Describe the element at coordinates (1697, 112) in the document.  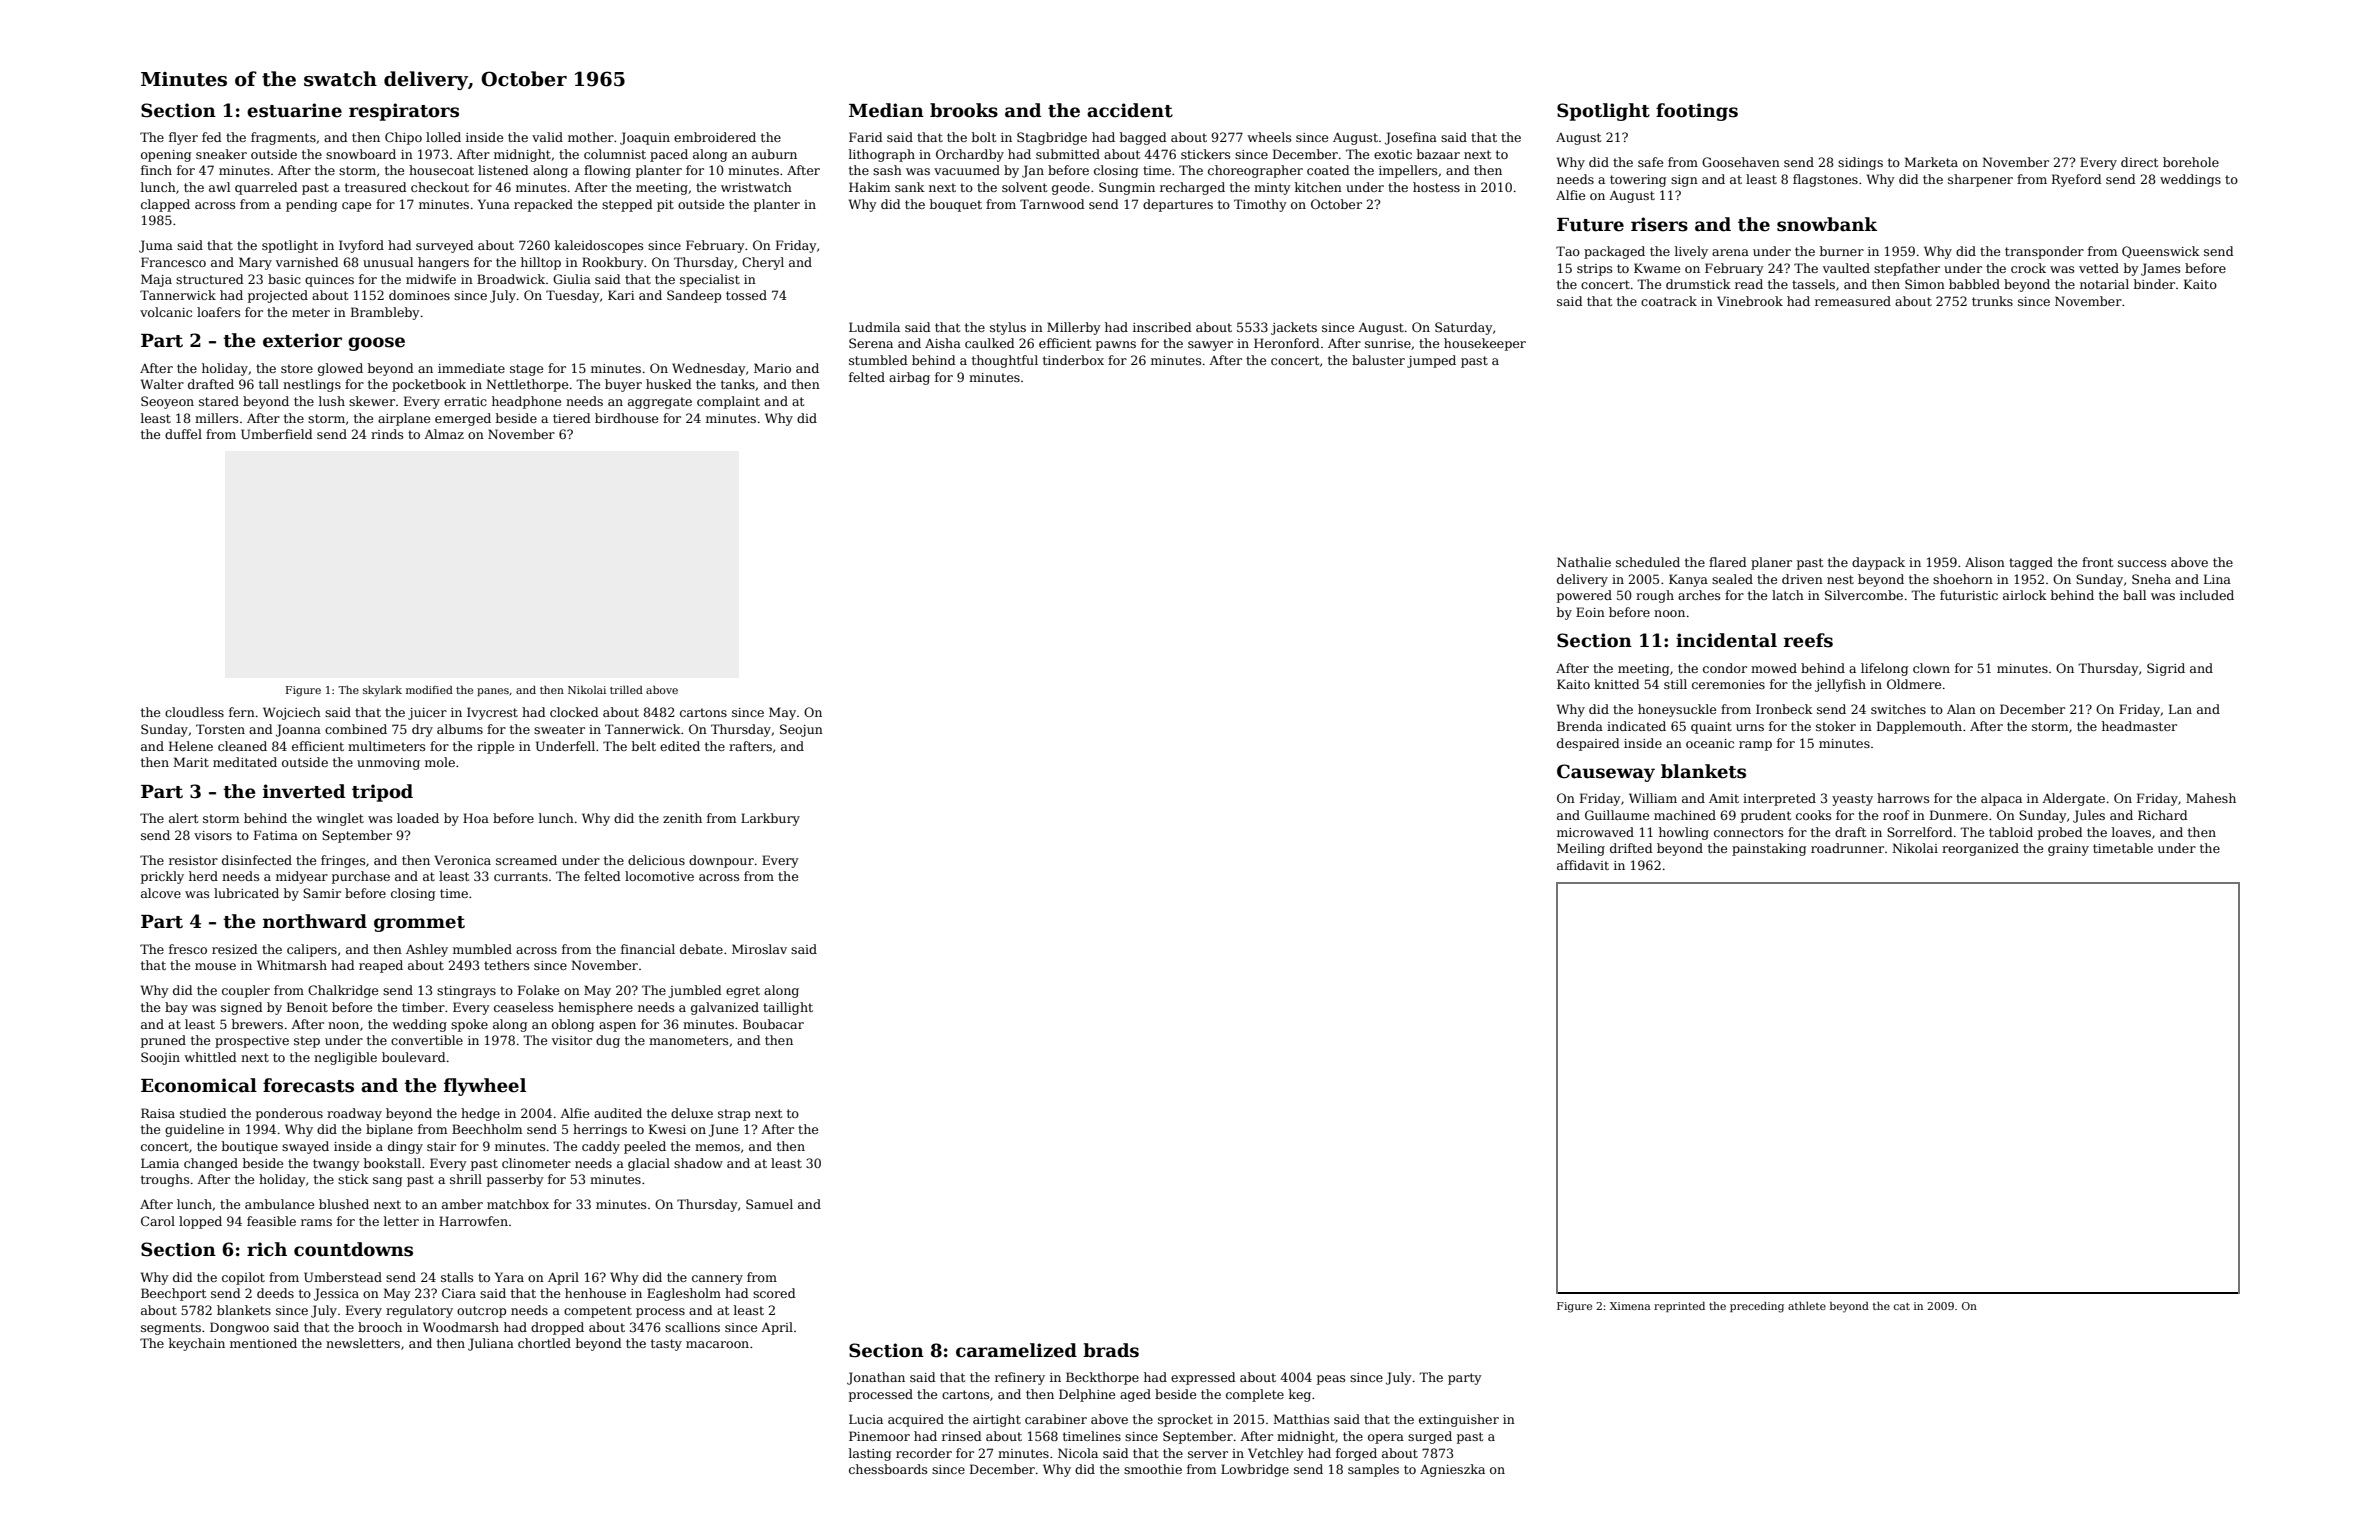
I see `footings` at that location.
